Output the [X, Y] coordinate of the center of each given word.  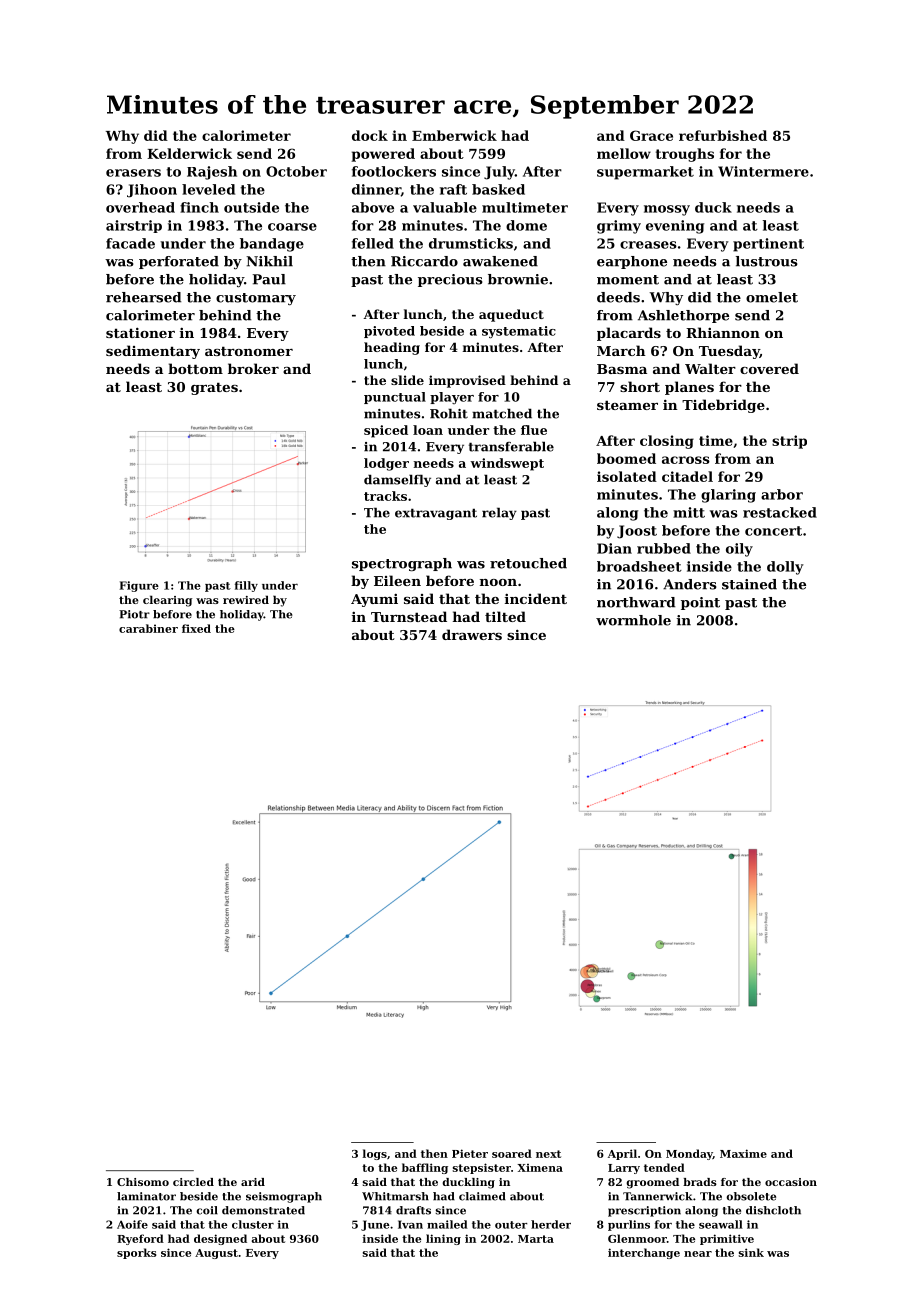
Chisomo [143, 1182]
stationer [140, 332]
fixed [196, 628]
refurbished [723, 135]
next [548, 1154]
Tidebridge [723, 406]
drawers [472, 634]
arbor [782, 494]
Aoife [132, 1224]
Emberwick [454, 135]
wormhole [633, 620]
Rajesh [212, 173]
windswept [507, 464]
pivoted [389, 332]
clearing [167, 601]
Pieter [470, 1153]
